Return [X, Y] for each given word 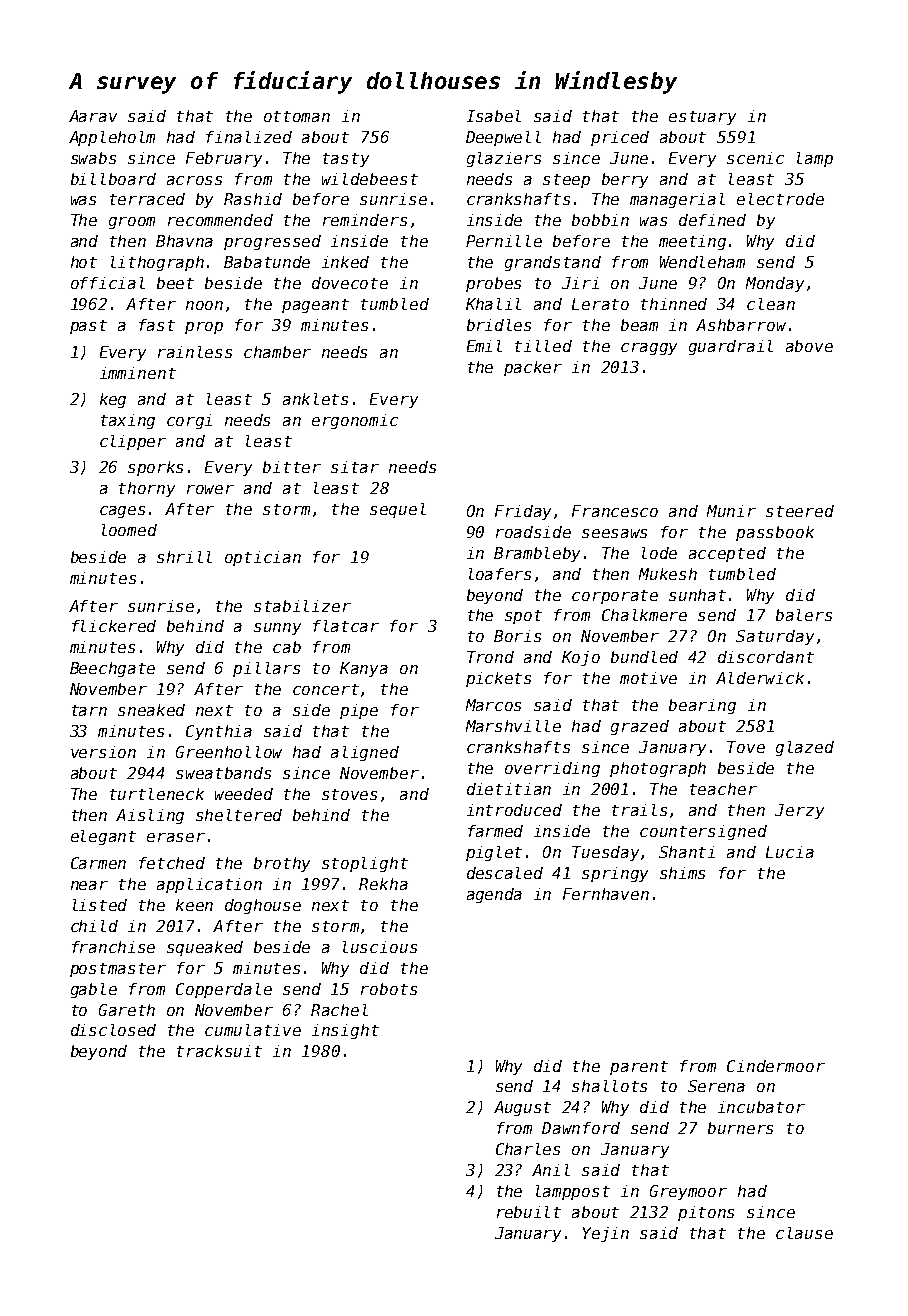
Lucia [790, 852]
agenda [494, 895]
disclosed [113, 1030]
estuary [702, 118]
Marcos [493, 705]
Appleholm [112, 138]
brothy [282, 864]
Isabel [494, 116]
